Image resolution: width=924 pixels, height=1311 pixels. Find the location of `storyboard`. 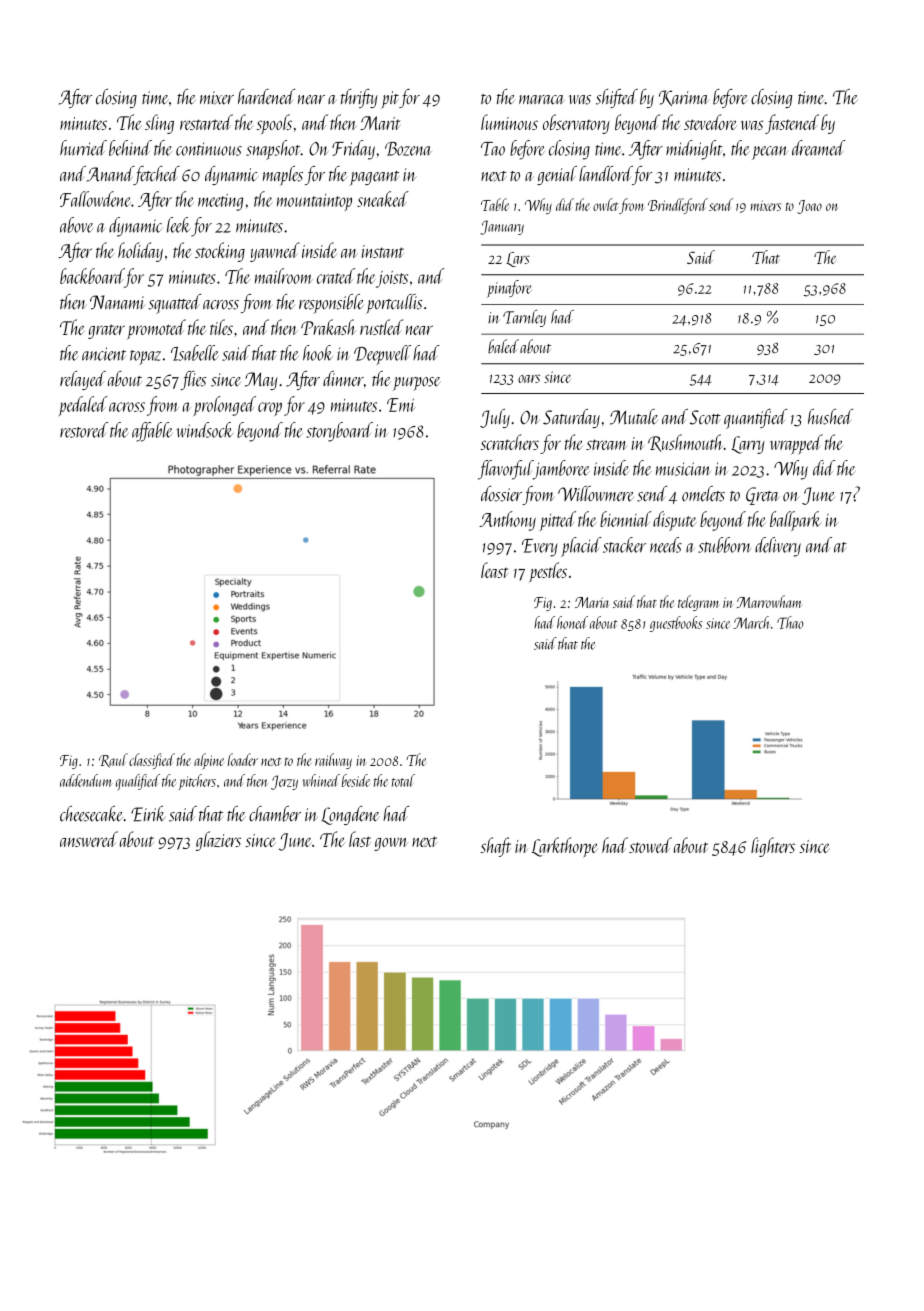

storyboard is located at coordinates (339, 432).
